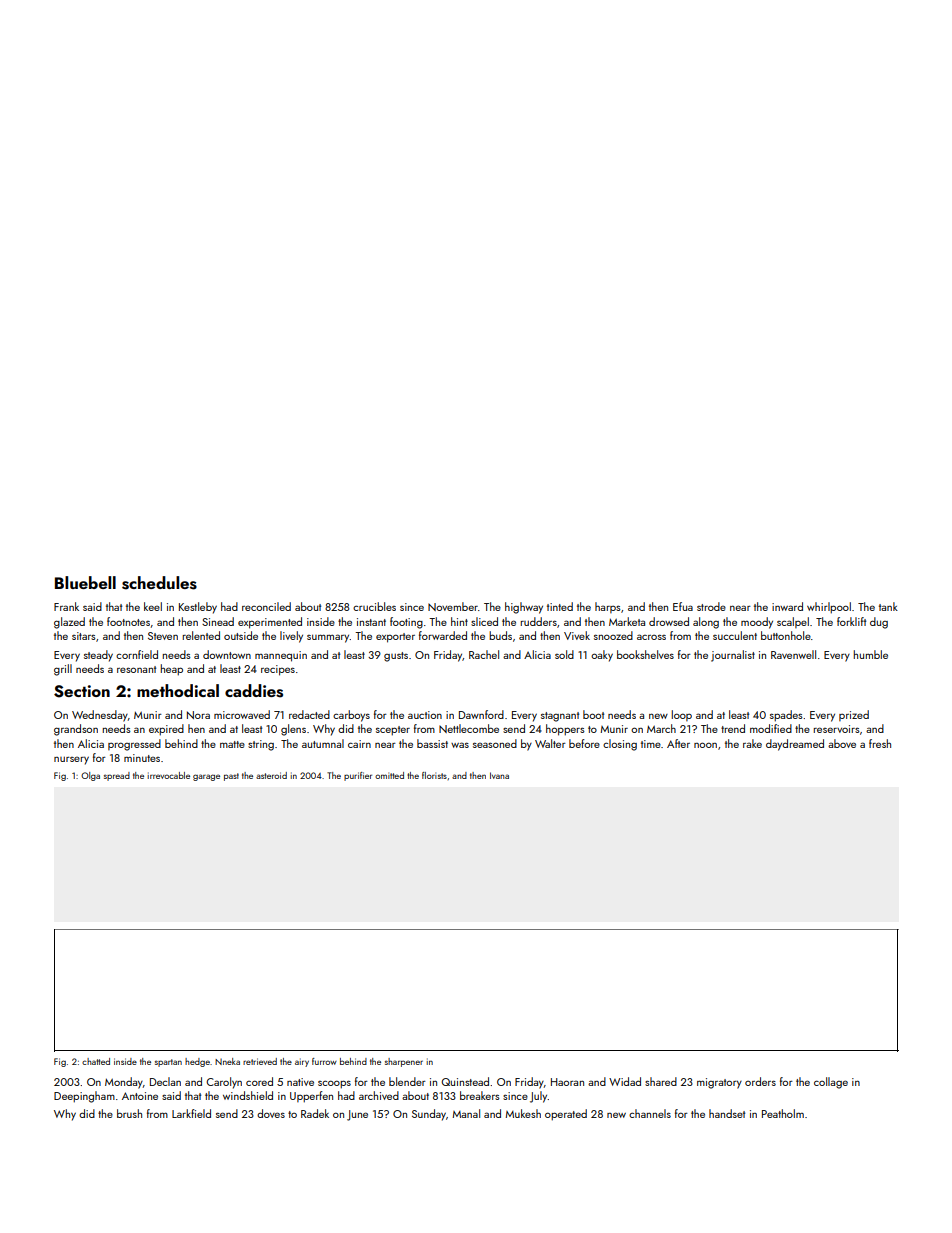  Describe the element at coordinates (429, 1115) in the document. I see `Sunday` at that location.
